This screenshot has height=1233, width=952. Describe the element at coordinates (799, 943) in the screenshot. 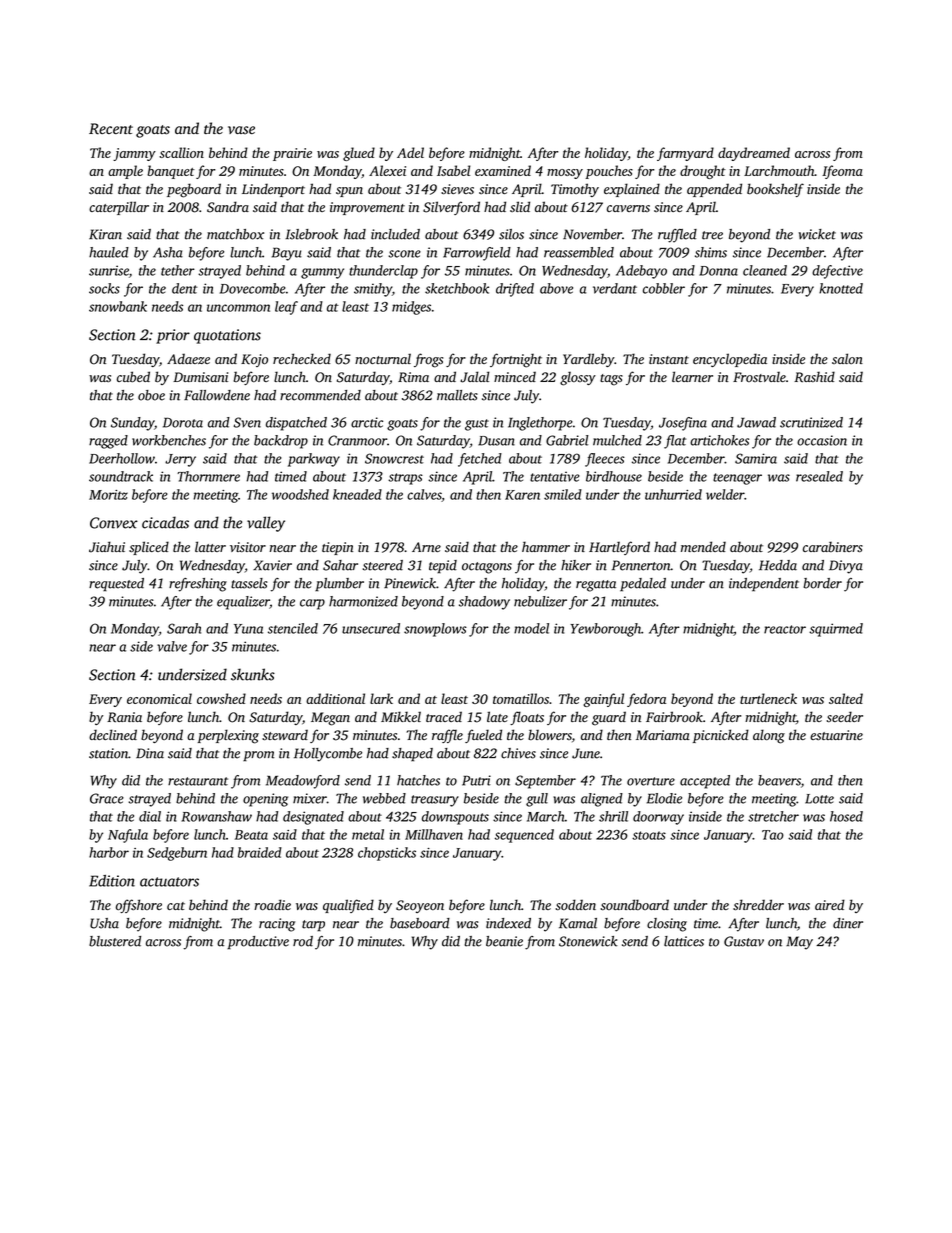

I see `May` at that location.
